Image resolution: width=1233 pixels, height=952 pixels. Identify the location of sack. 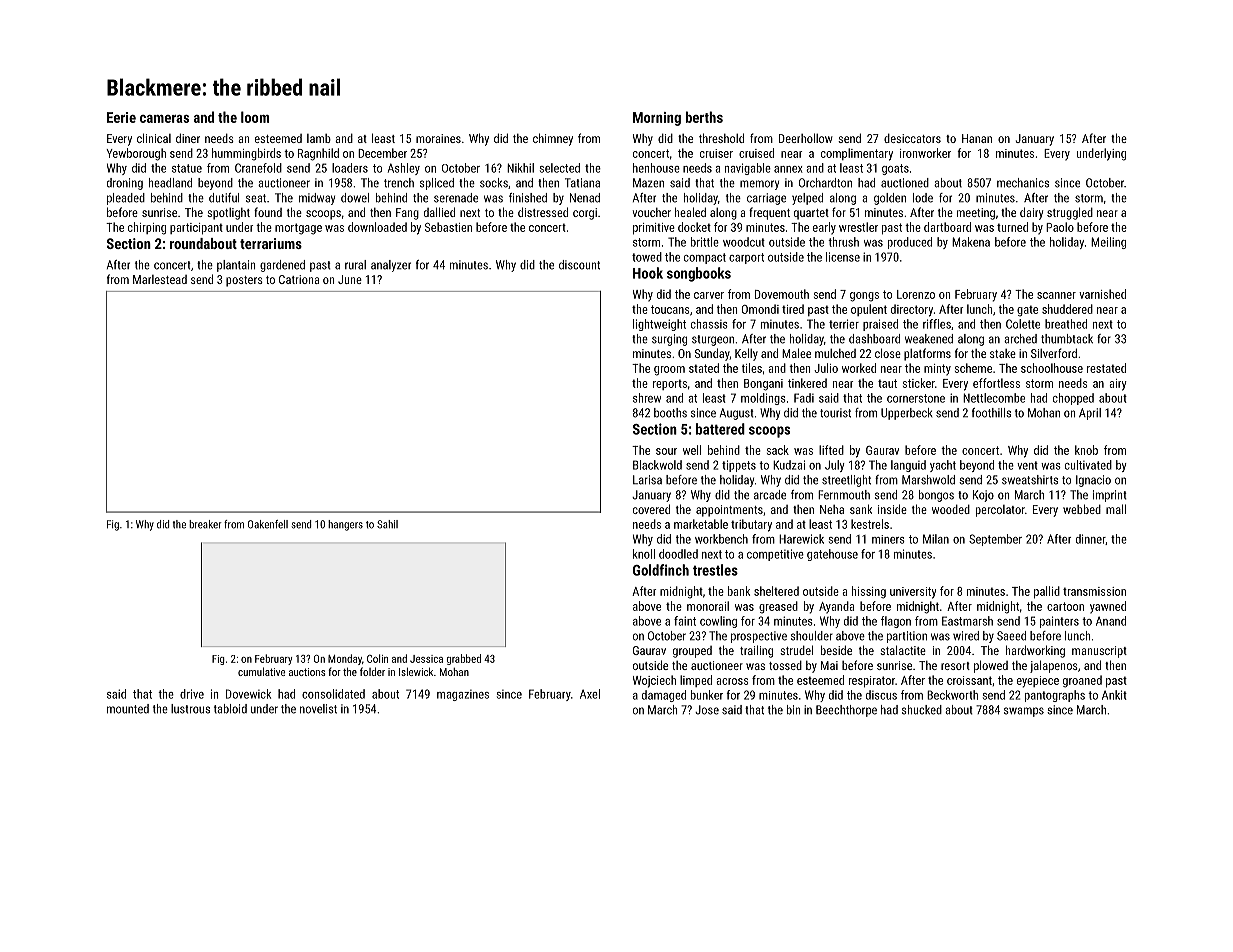
(778, 450).
